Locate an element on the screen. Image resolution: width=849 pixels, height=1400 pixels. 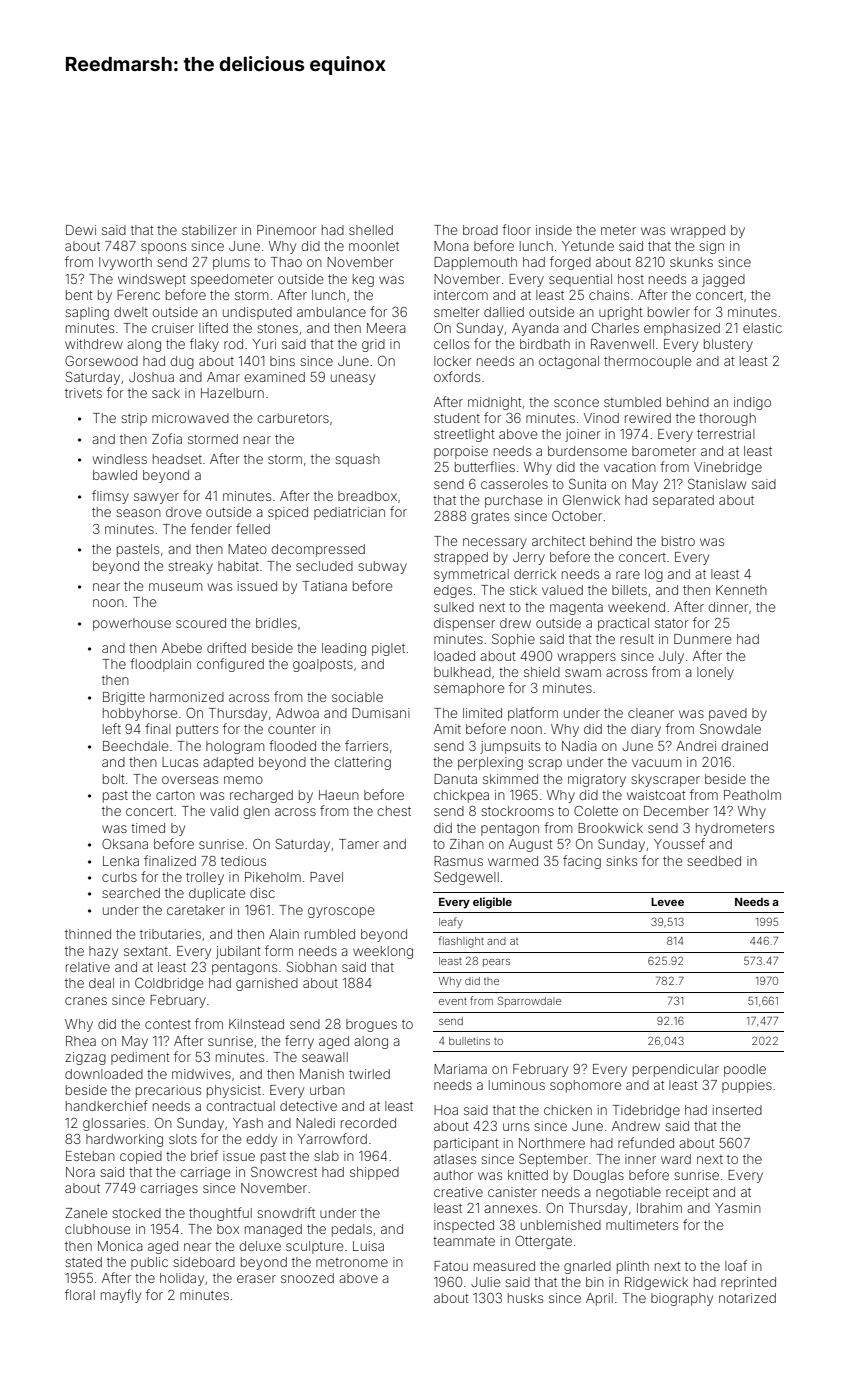
butterflies is located at coordinates (485, 466).
